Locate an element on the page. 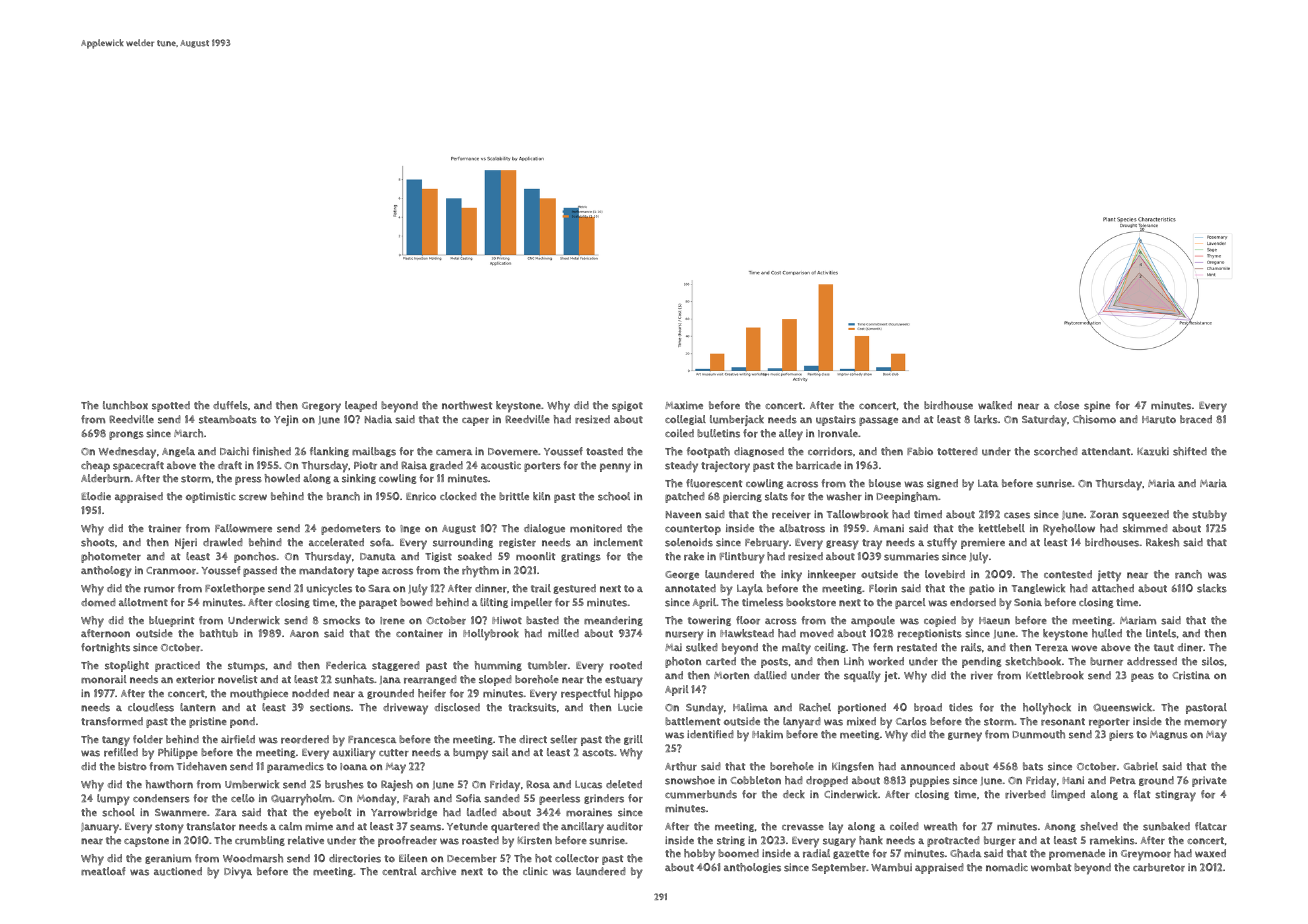 This page has width=1308, height=924. duffels is located at coordinates (230, 405).
